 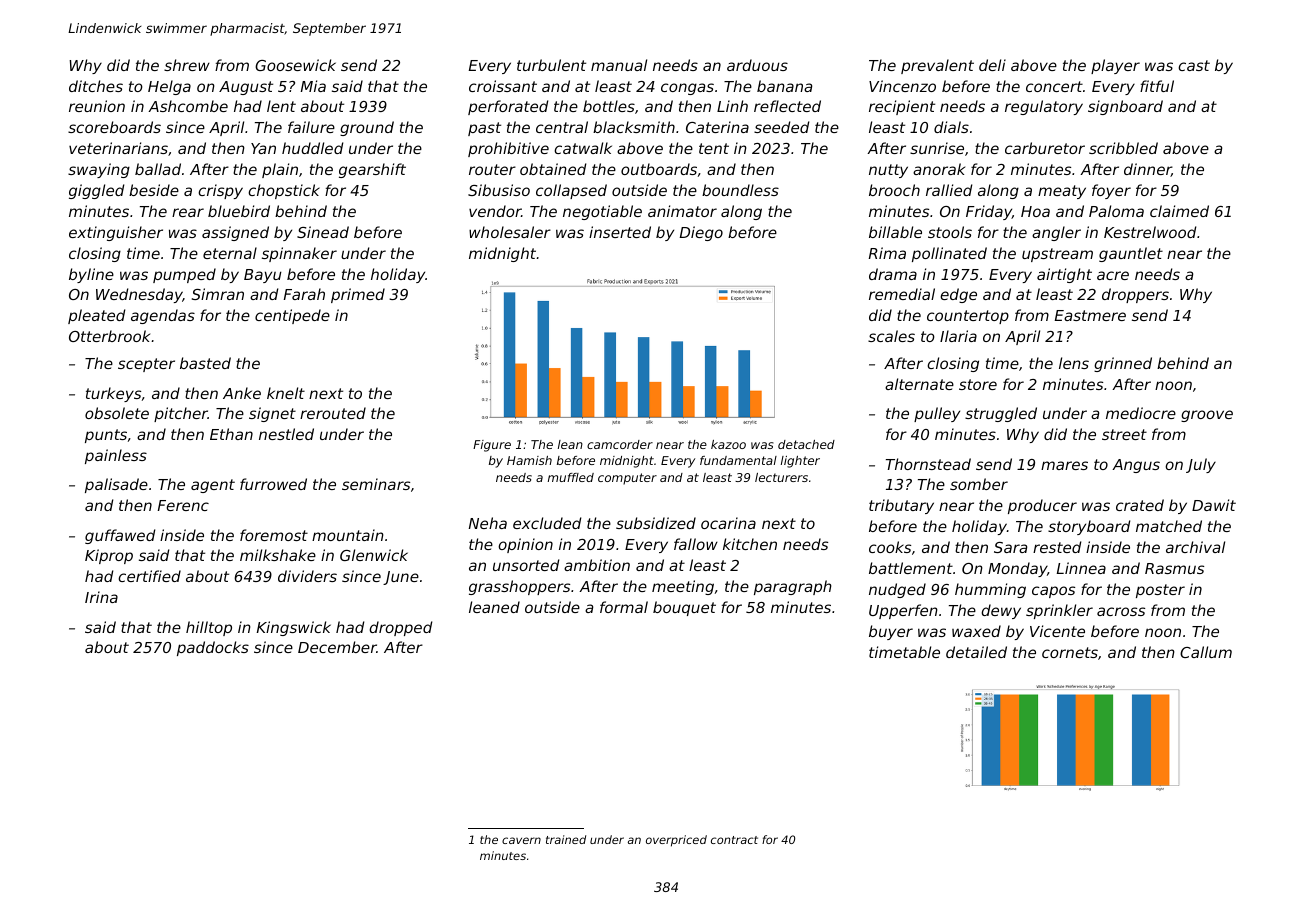 I want to click on Kestrelwood, so click(x=1150, y=232).
